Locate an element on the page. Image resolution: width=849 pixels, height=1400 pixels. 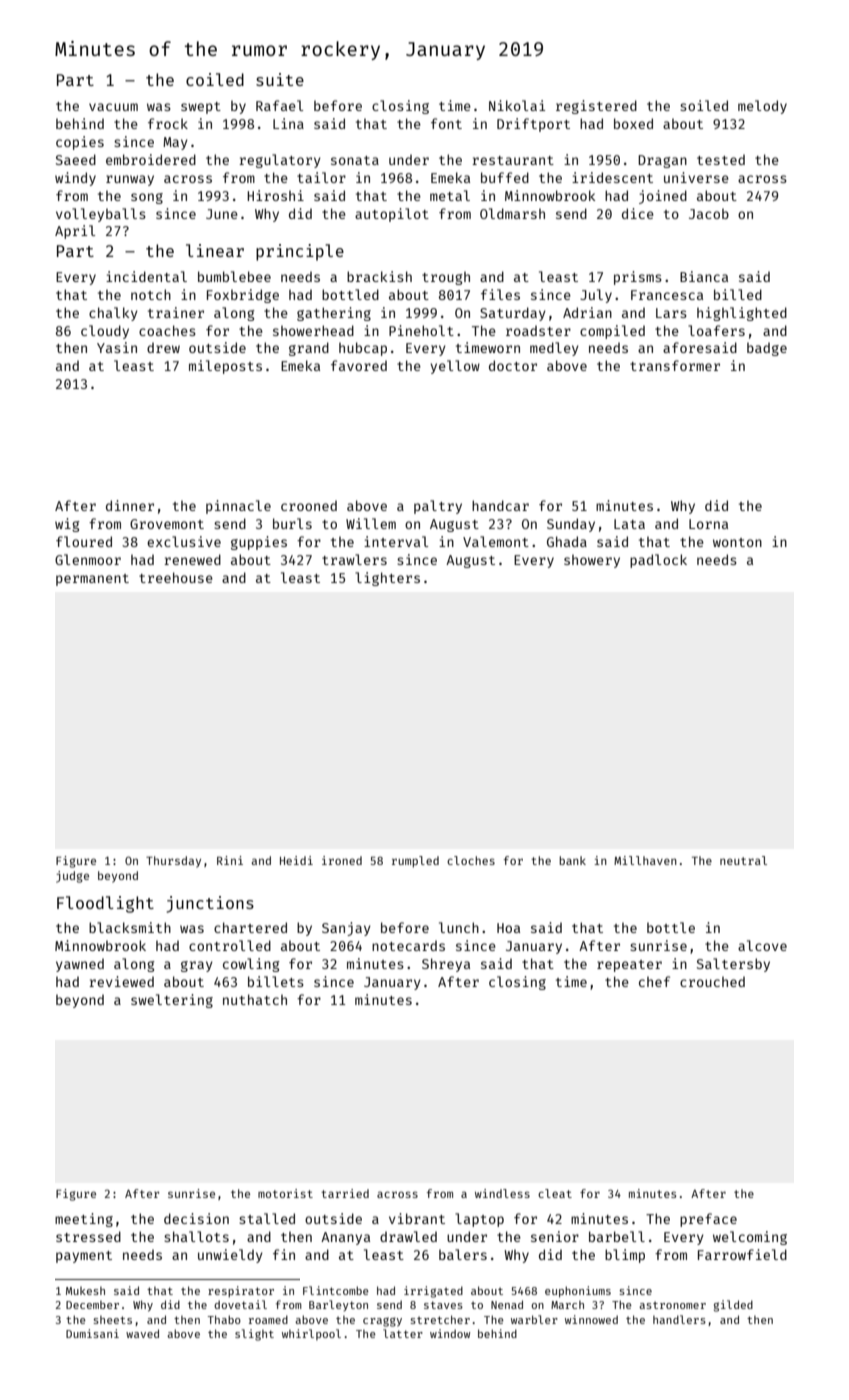
slight is located at coordinates (254, 1335).
